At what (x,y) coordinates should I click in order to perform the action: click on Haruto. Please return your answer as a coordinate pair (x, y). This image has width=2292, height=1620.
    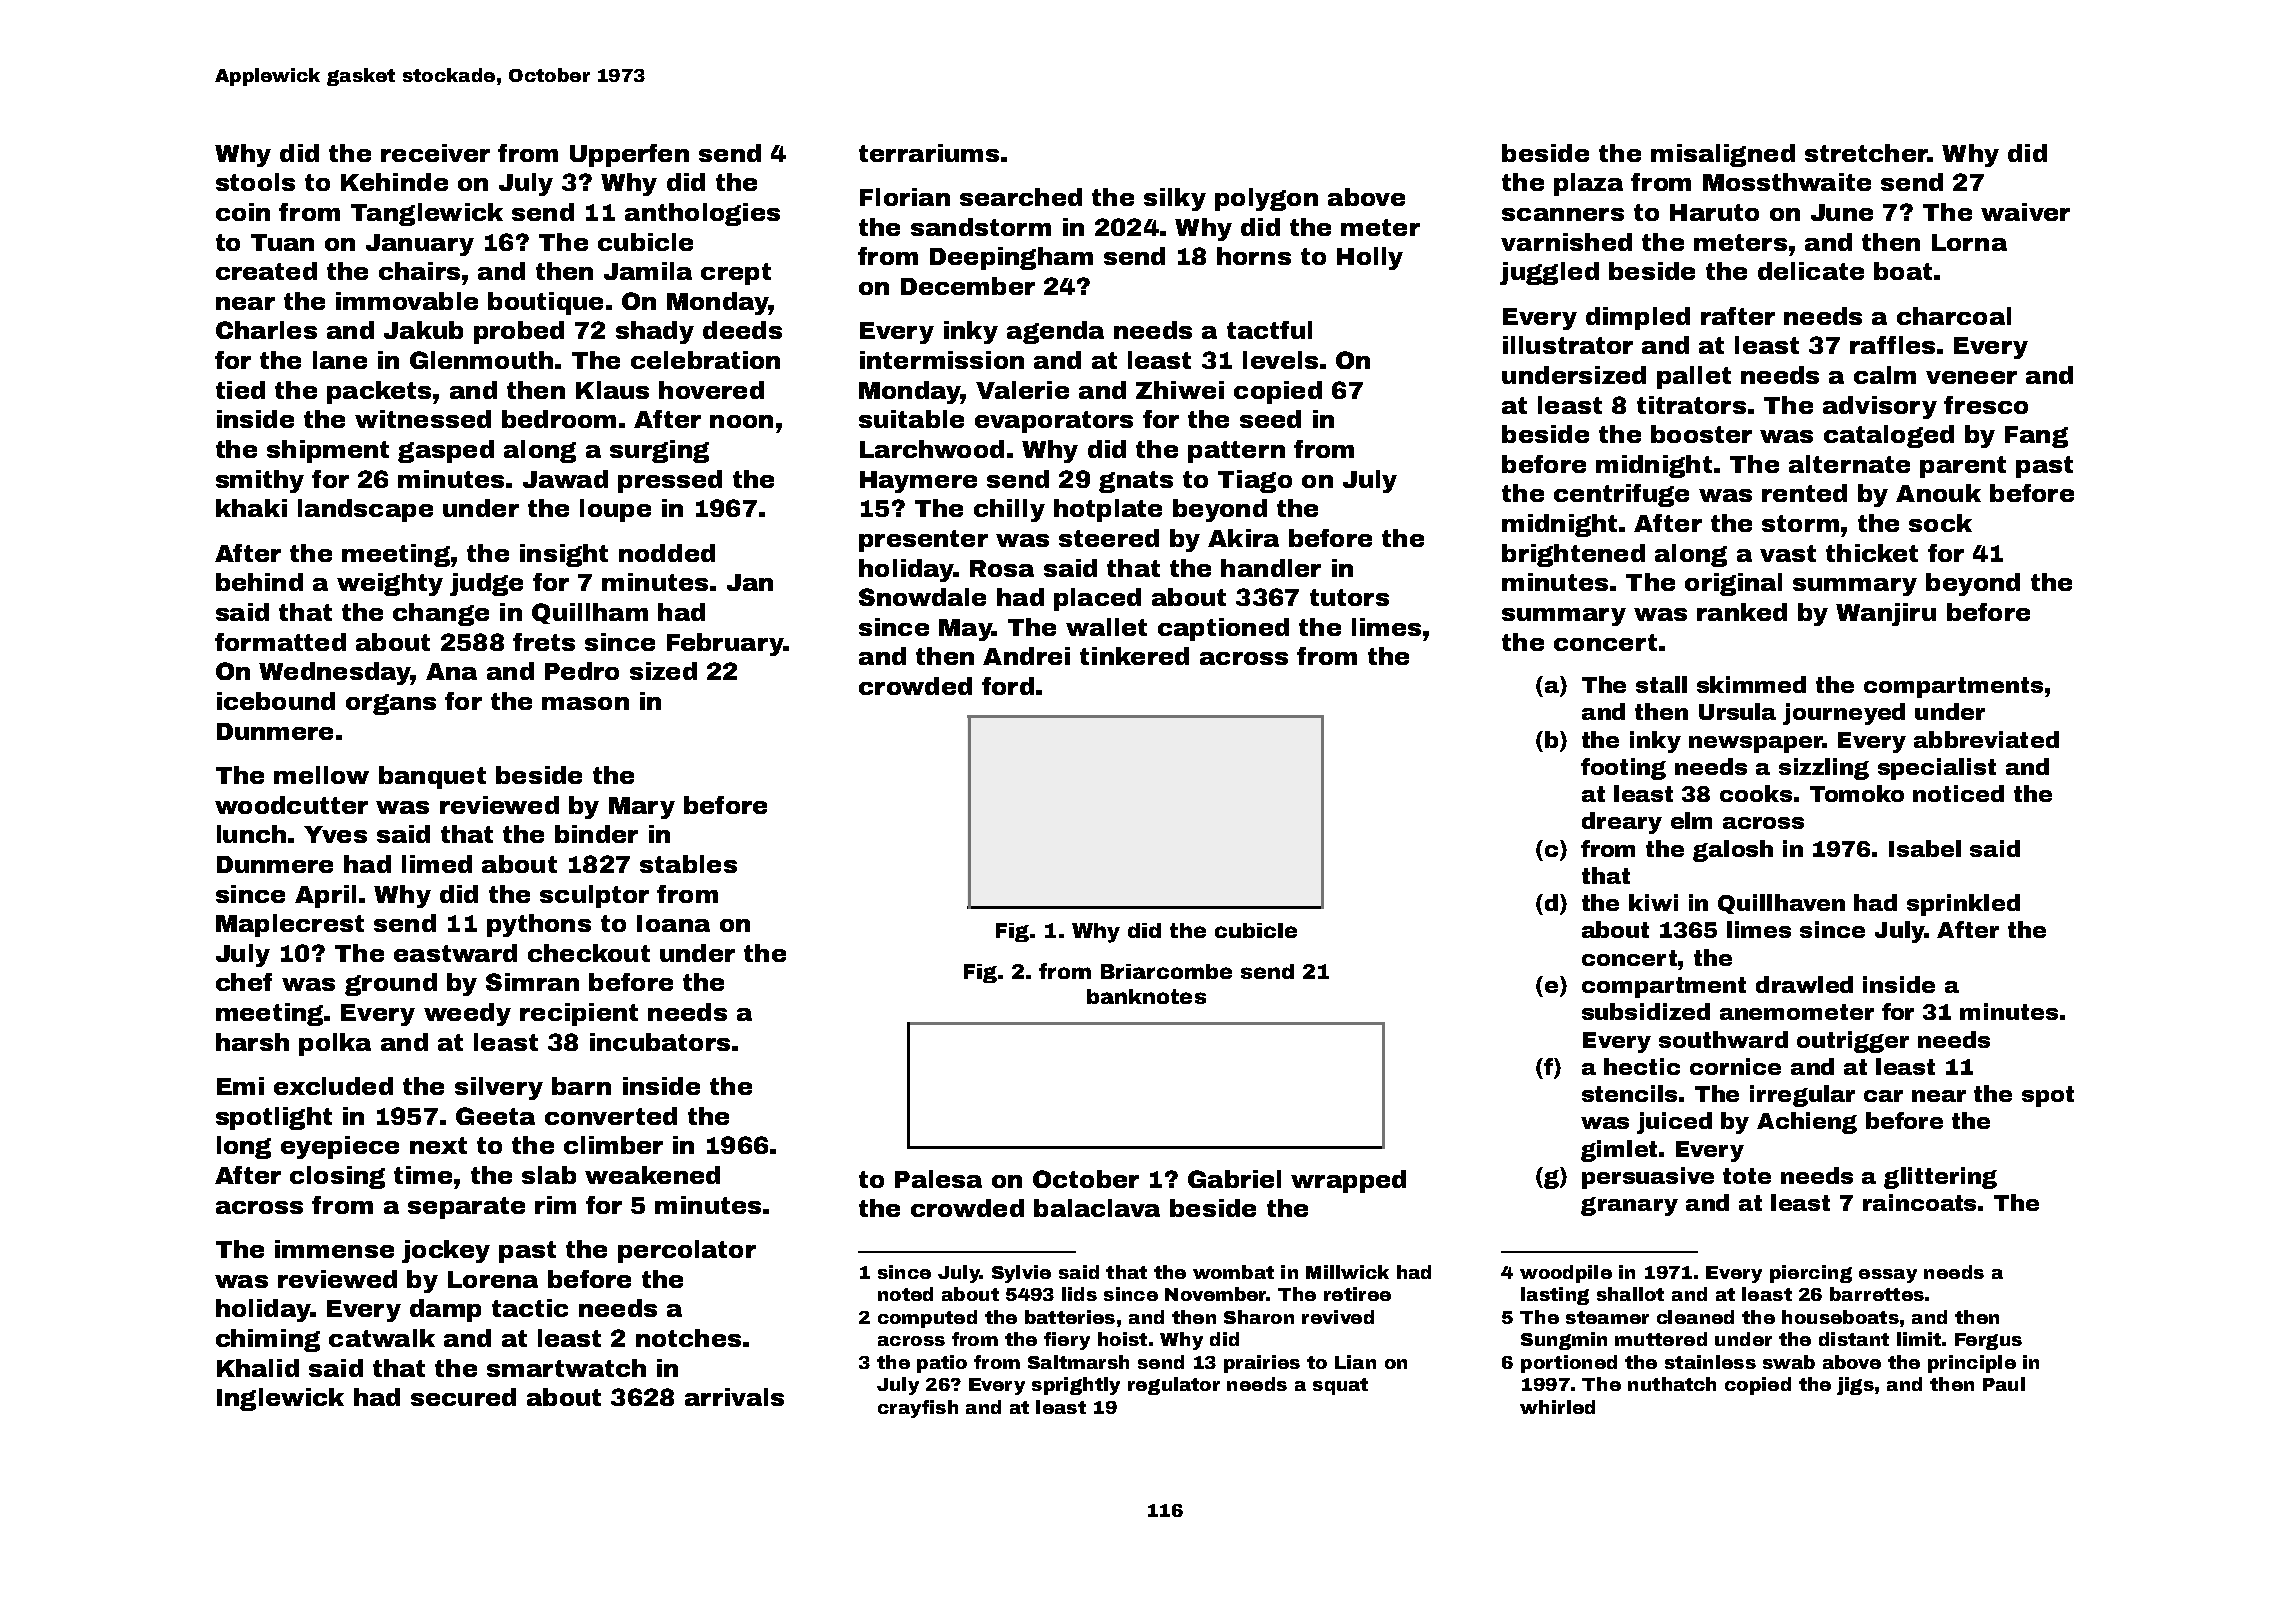
    Looking at the image, I should click on (1714, 212).
